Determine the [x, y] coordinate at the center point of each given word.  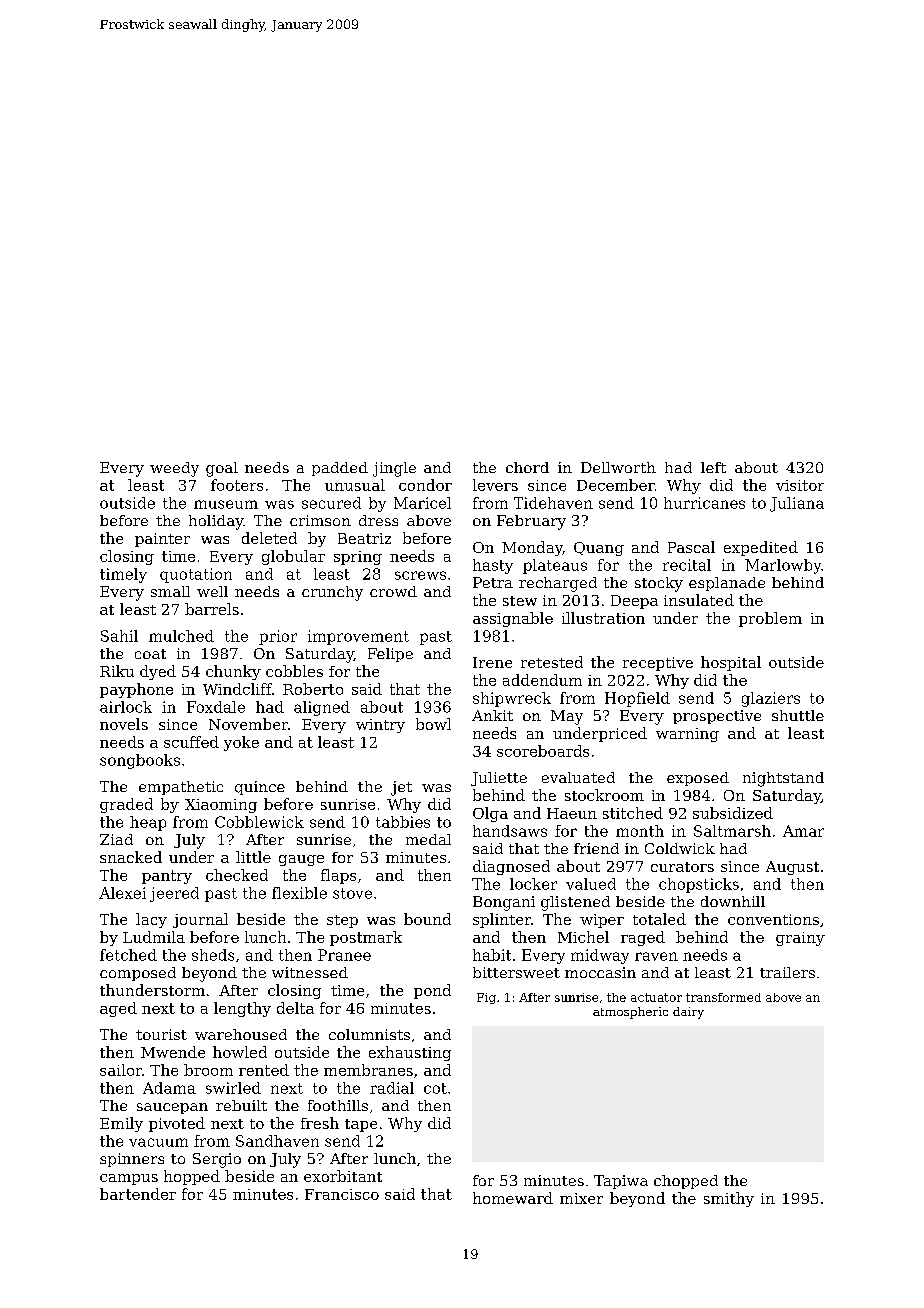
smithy [729, 1199]
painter [162, 540]
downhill [733, 901]
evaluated [578, 777]
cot [435, 1088]
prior [278, 637]
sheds [213, 955]
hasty [493, 566]
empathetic [181, 788]
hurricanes [704, 503]
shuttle [798, 715]
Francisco [342, 1194]
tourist [161, 1034]
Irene [492, 662]
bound [427, 919]
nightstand [783, 779]
